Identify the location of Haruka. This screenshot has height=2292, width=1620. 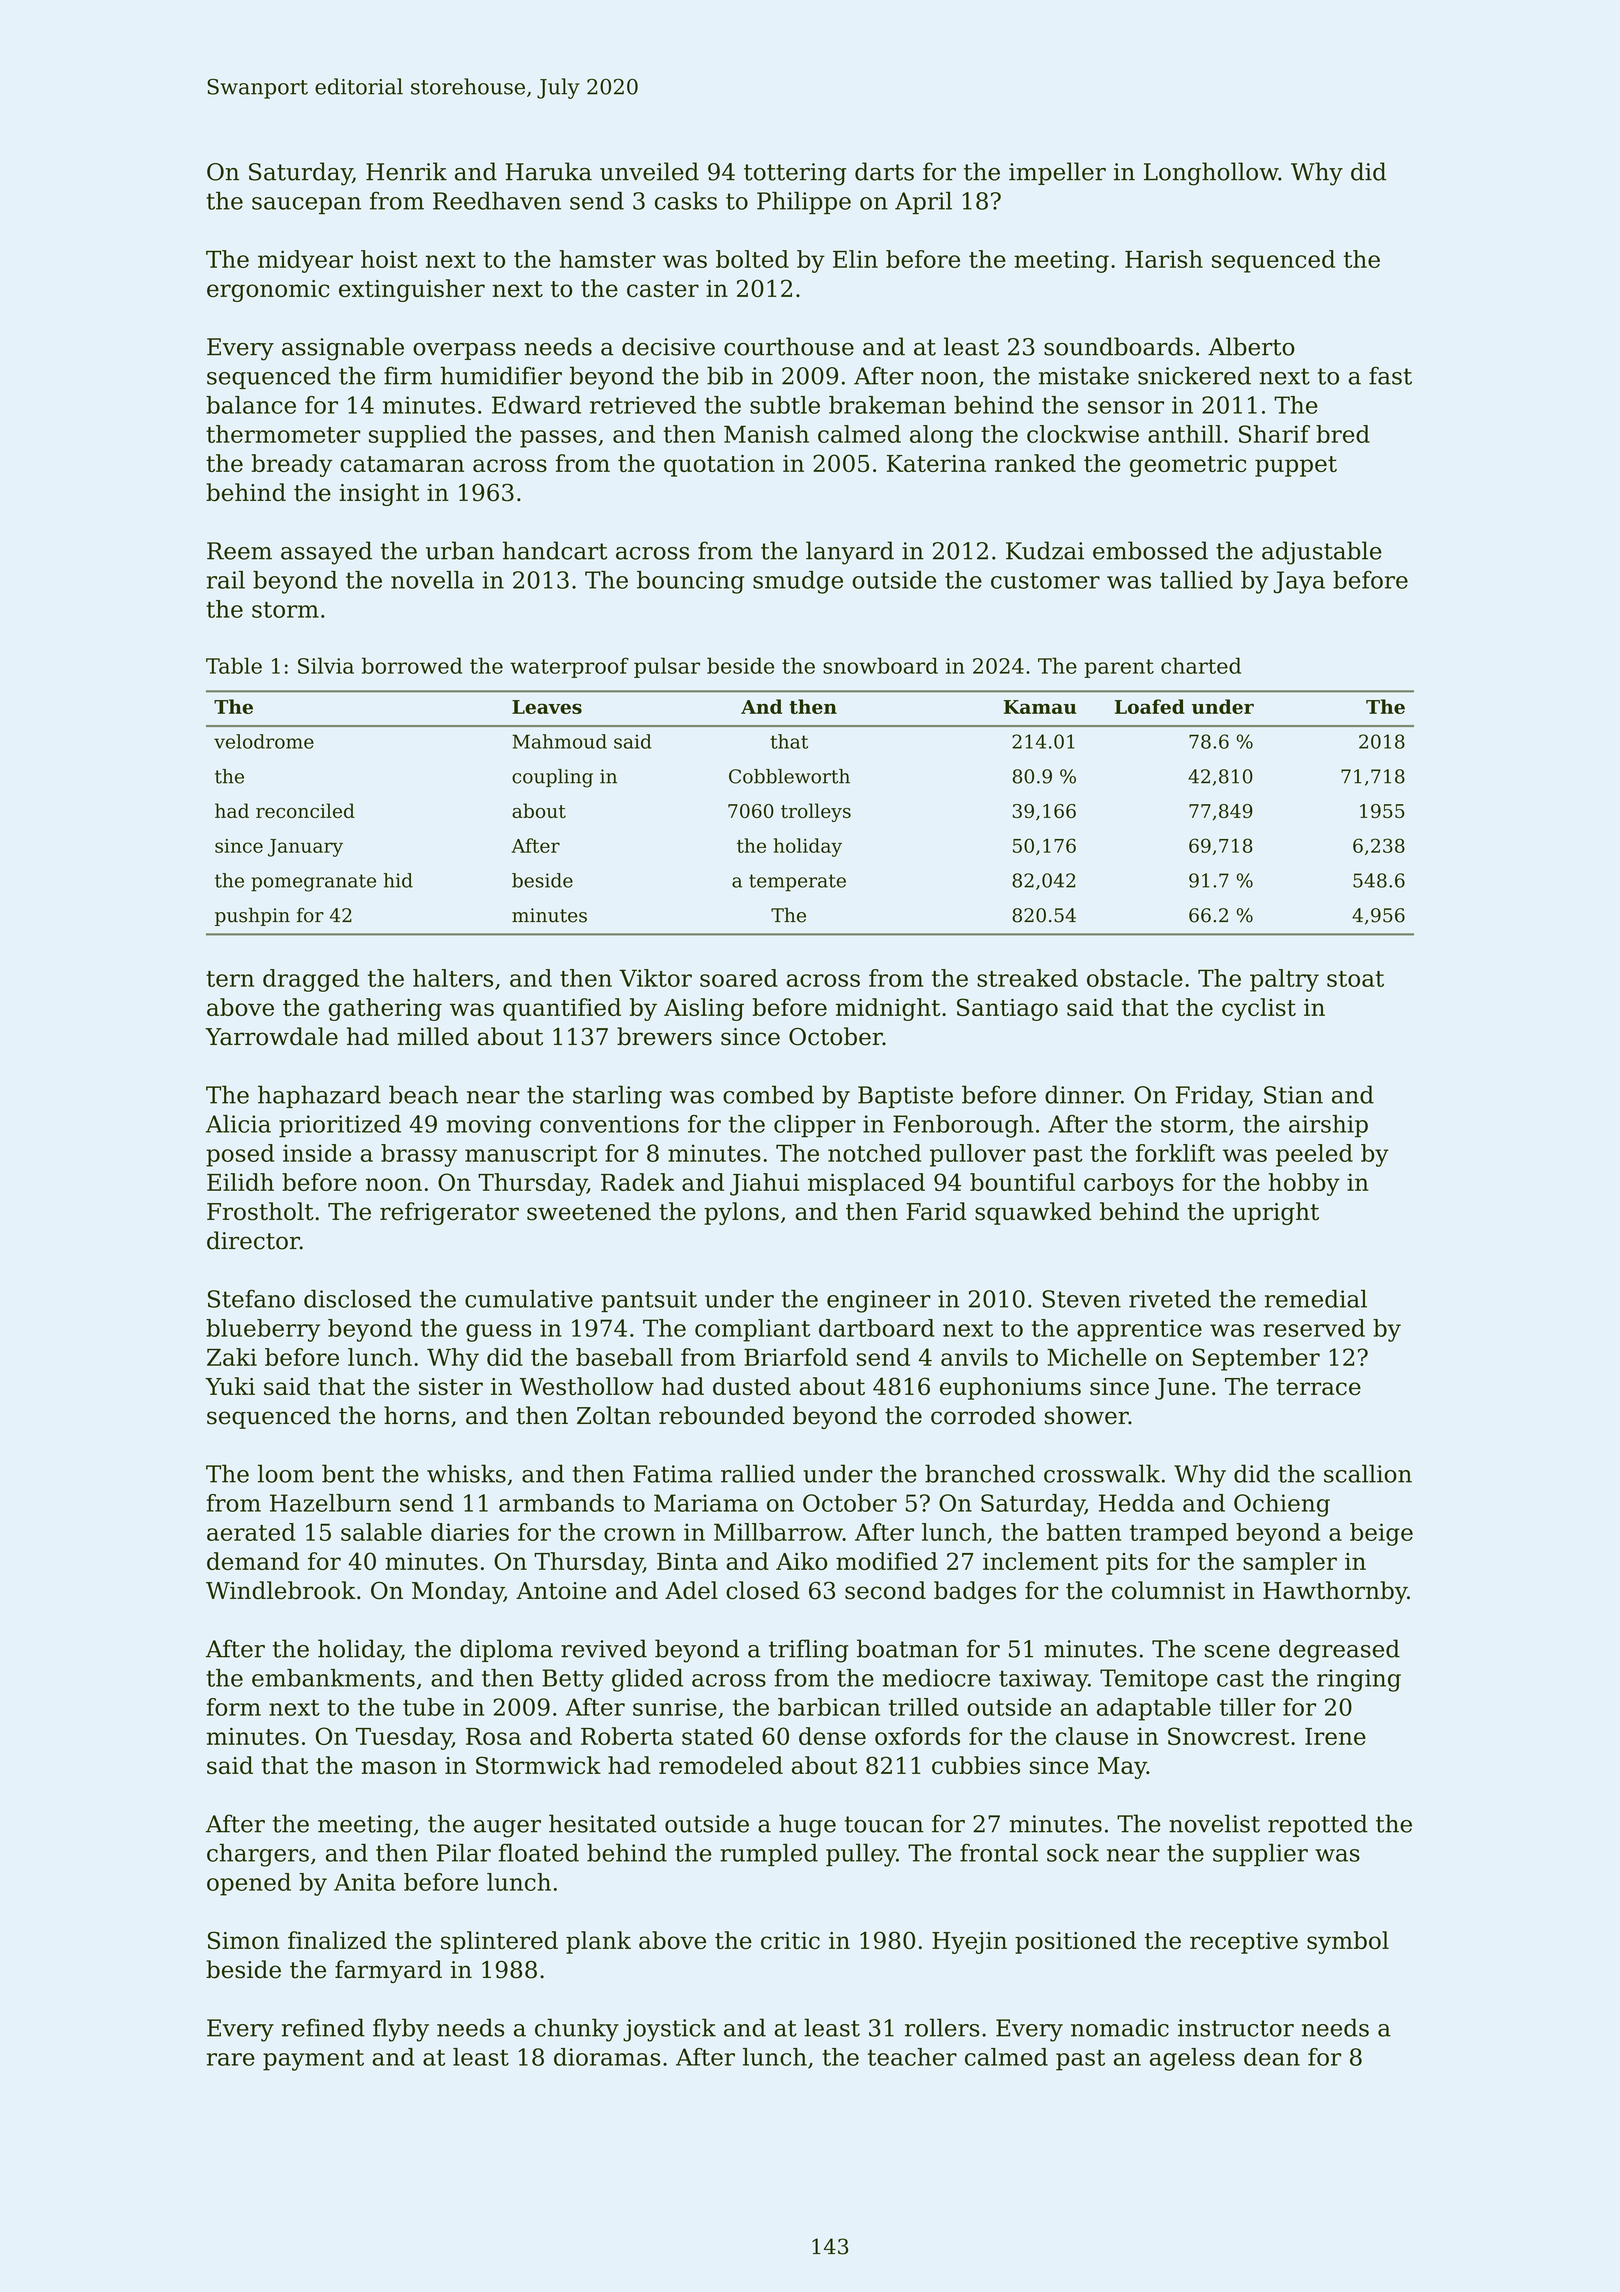
(549, 171).
